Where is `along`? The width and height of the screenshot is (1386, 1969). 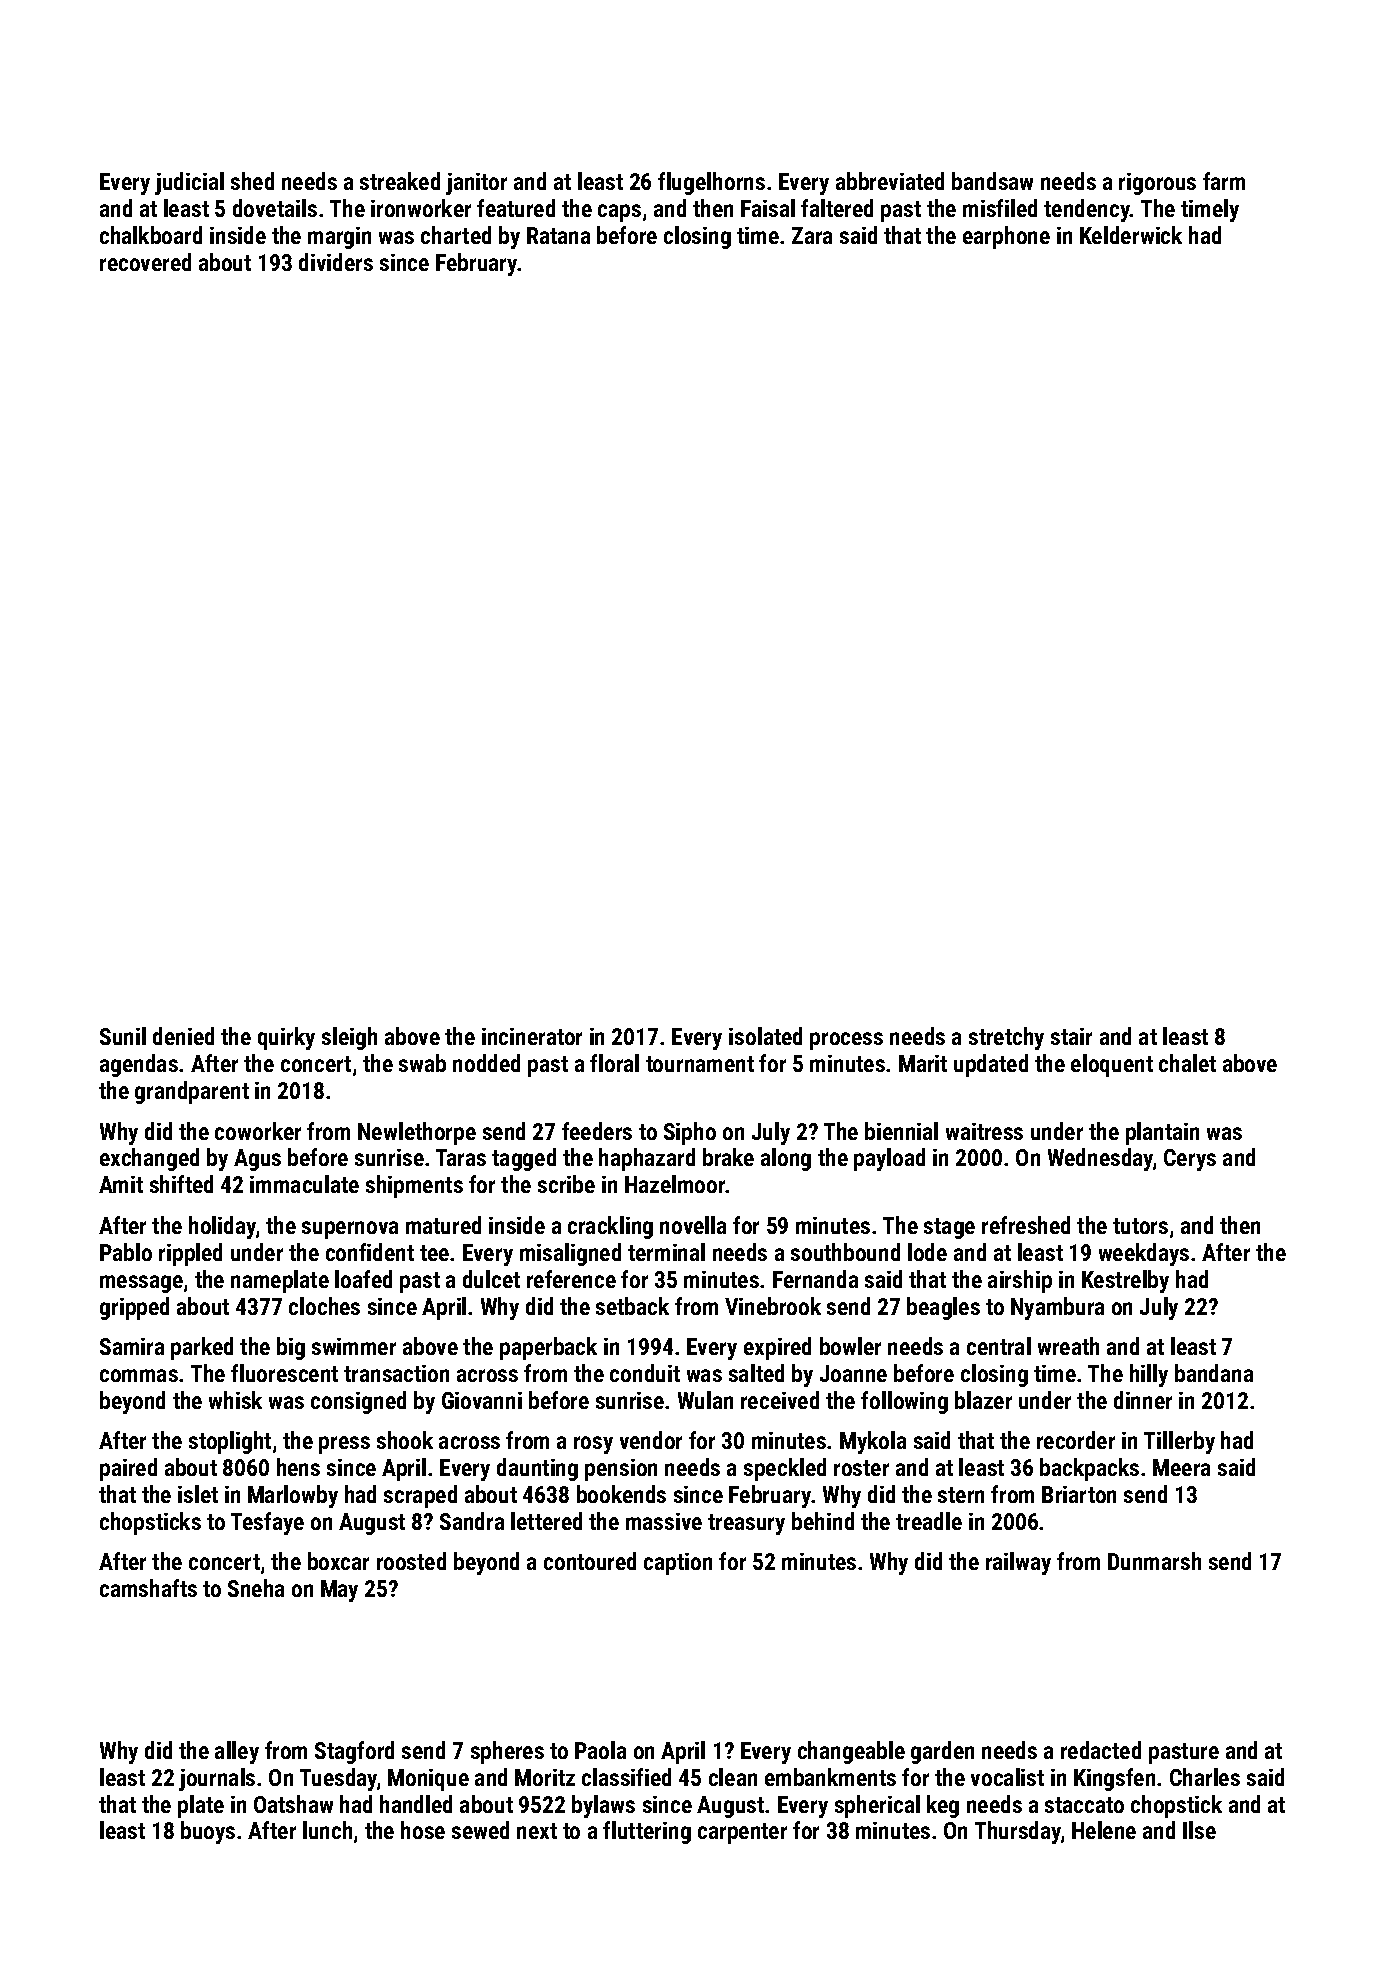
along is located at coordinates (786, 1159).
